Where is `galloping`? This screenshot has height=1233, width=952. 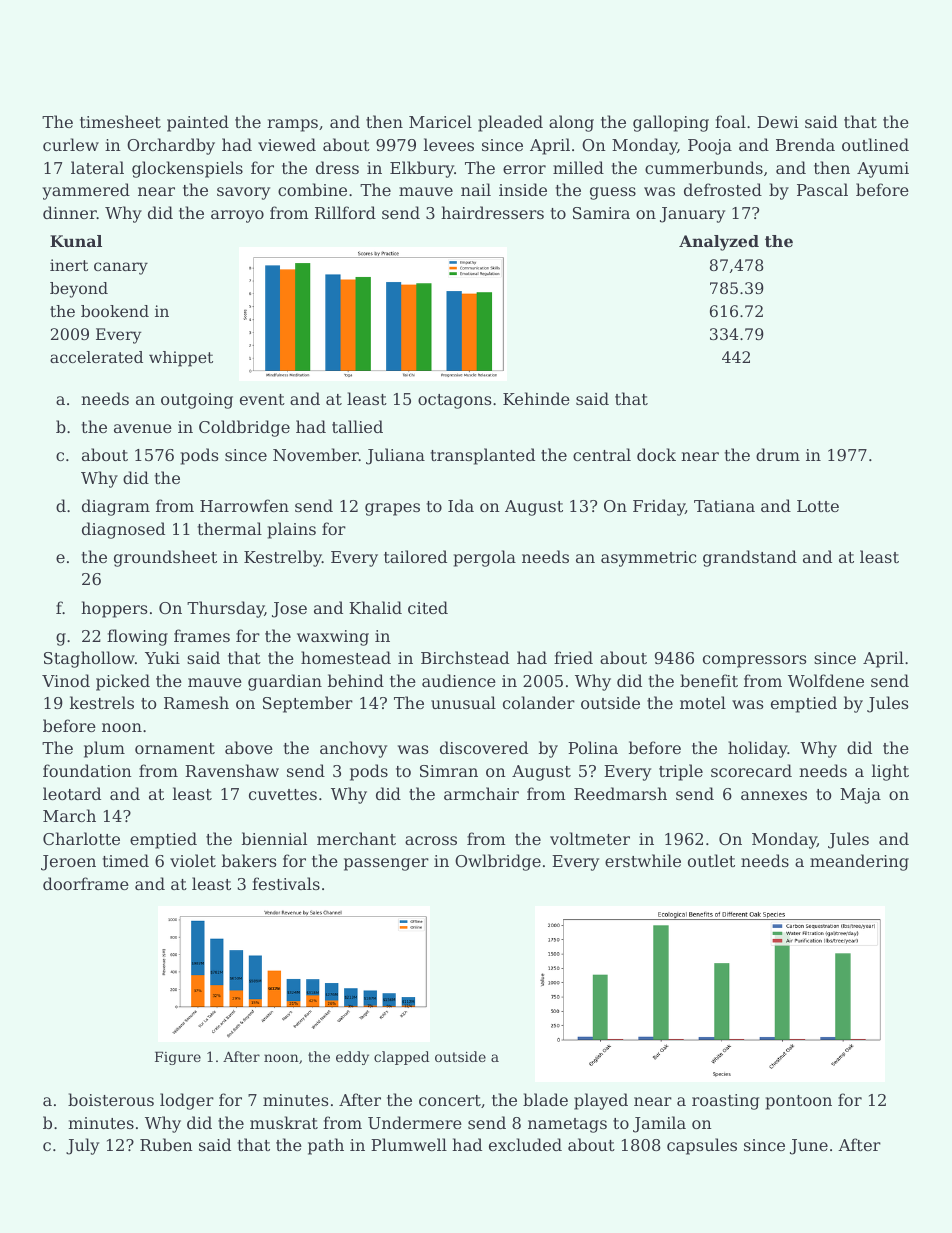 galloping is located at coordinates (671, 123).
